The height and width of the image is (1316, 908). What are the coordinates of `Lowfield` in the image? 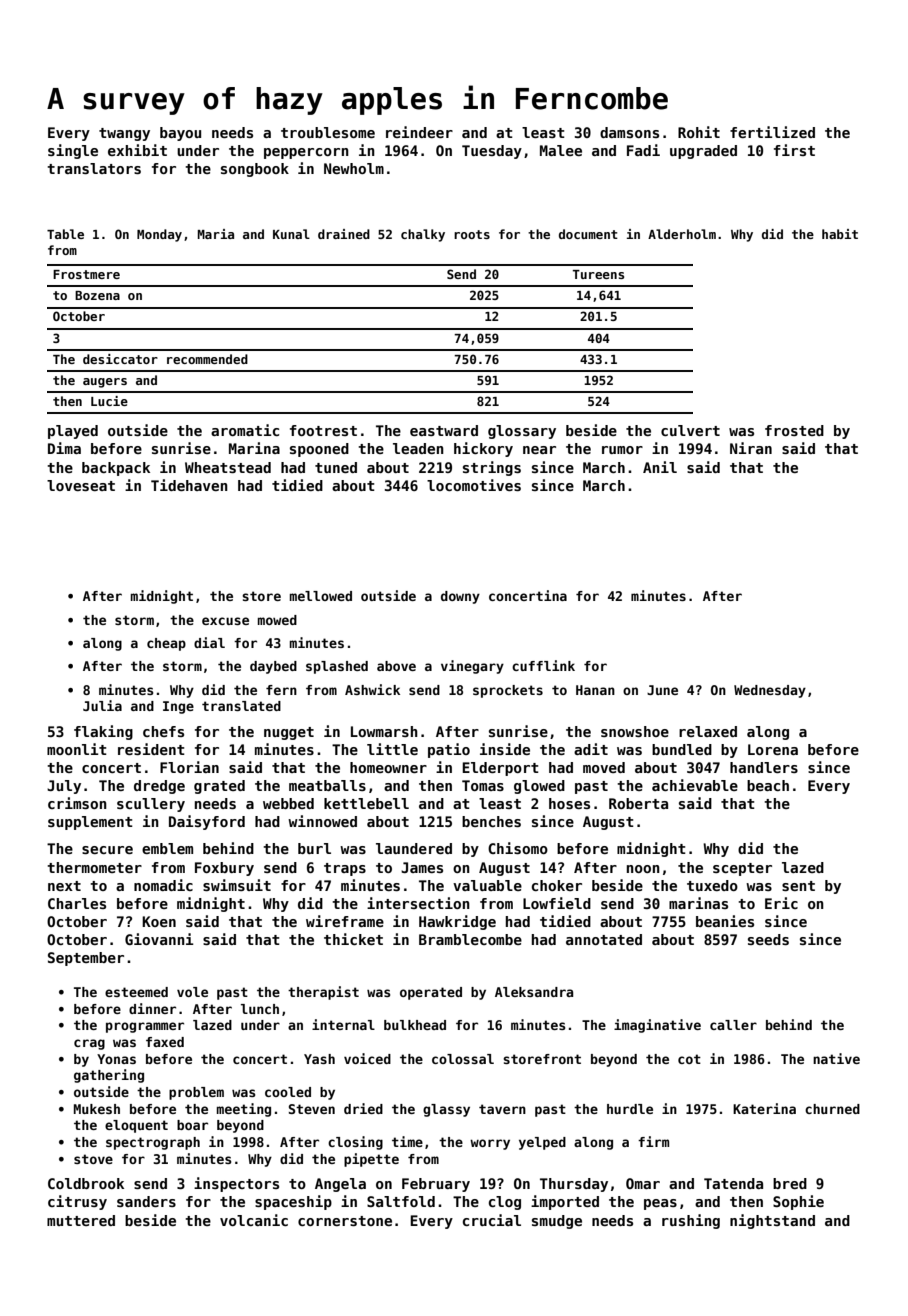 It's located at (557, 903).
